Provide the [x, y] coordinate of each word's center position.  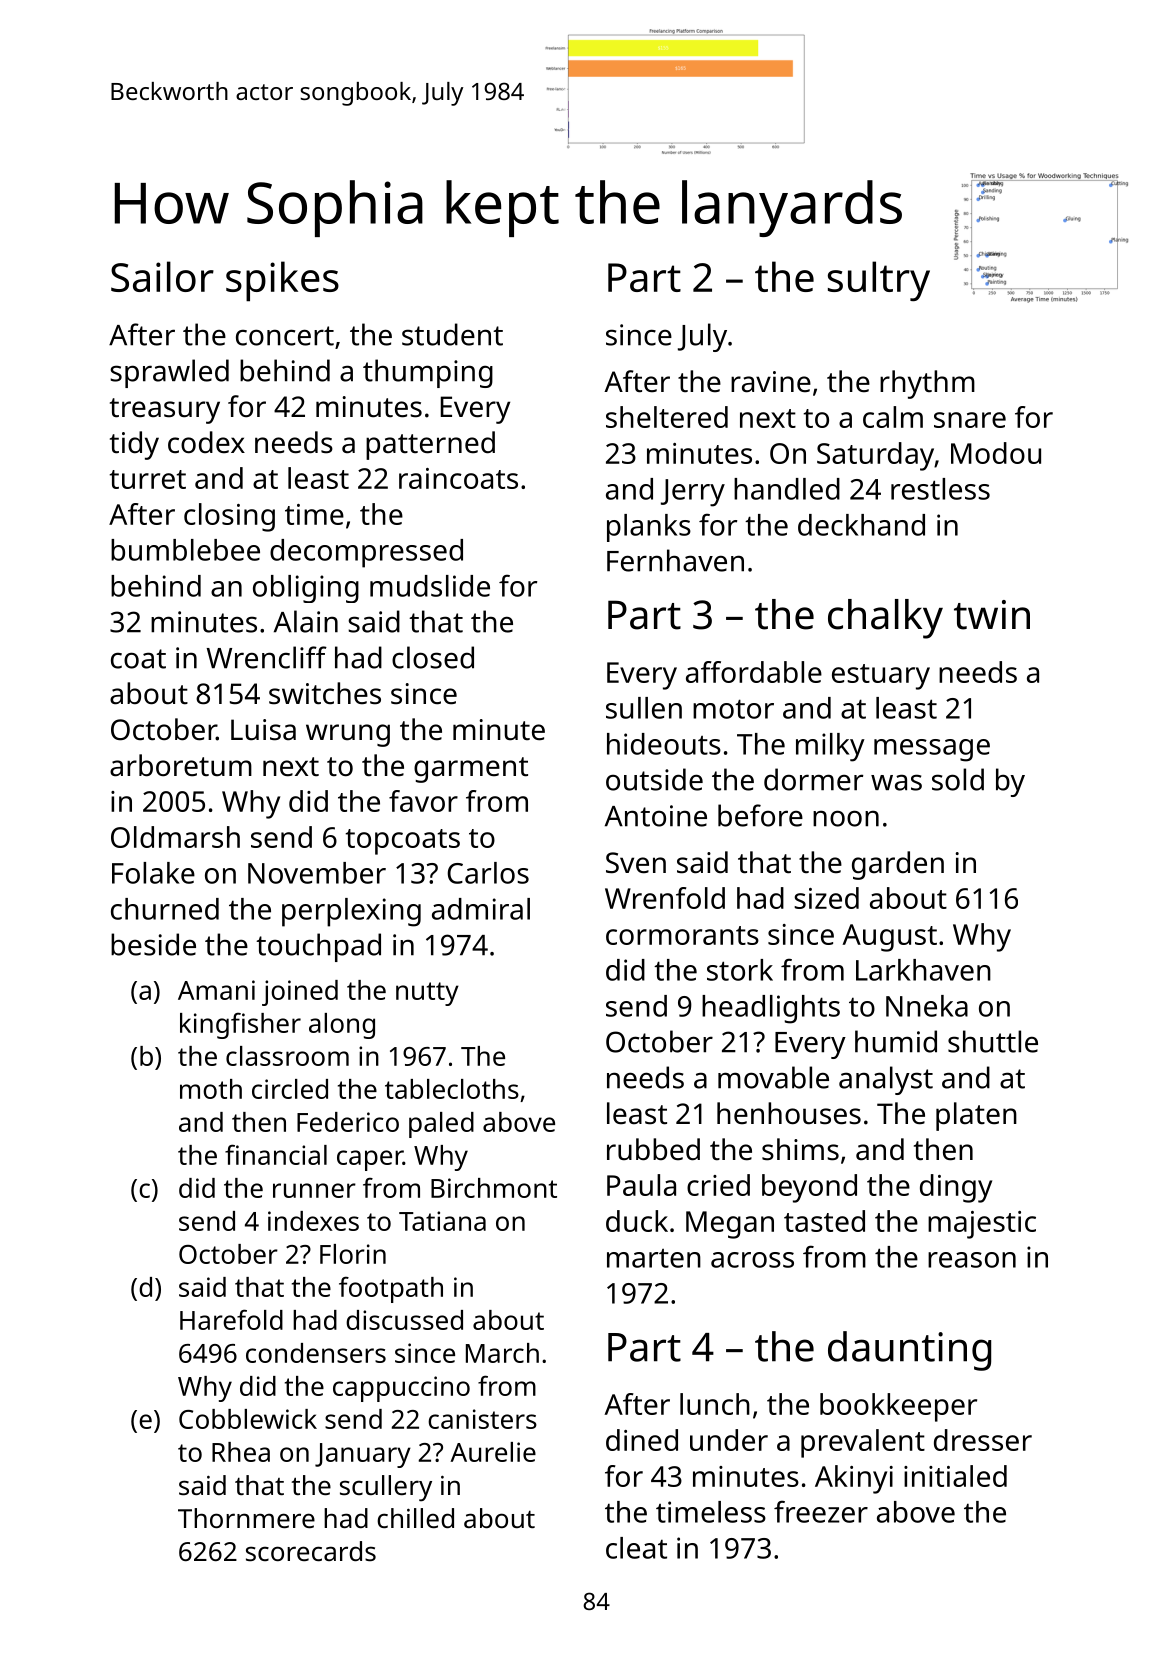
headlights [771, 1009]
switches [325, 693]
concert [285, 336]
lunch [715, 1404]
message [932, 750]
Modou [996, 453]
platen [976, 1116]
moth [211, 1089]
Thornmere [246, 1518]
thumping [428, 373]
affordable [754, 672]
